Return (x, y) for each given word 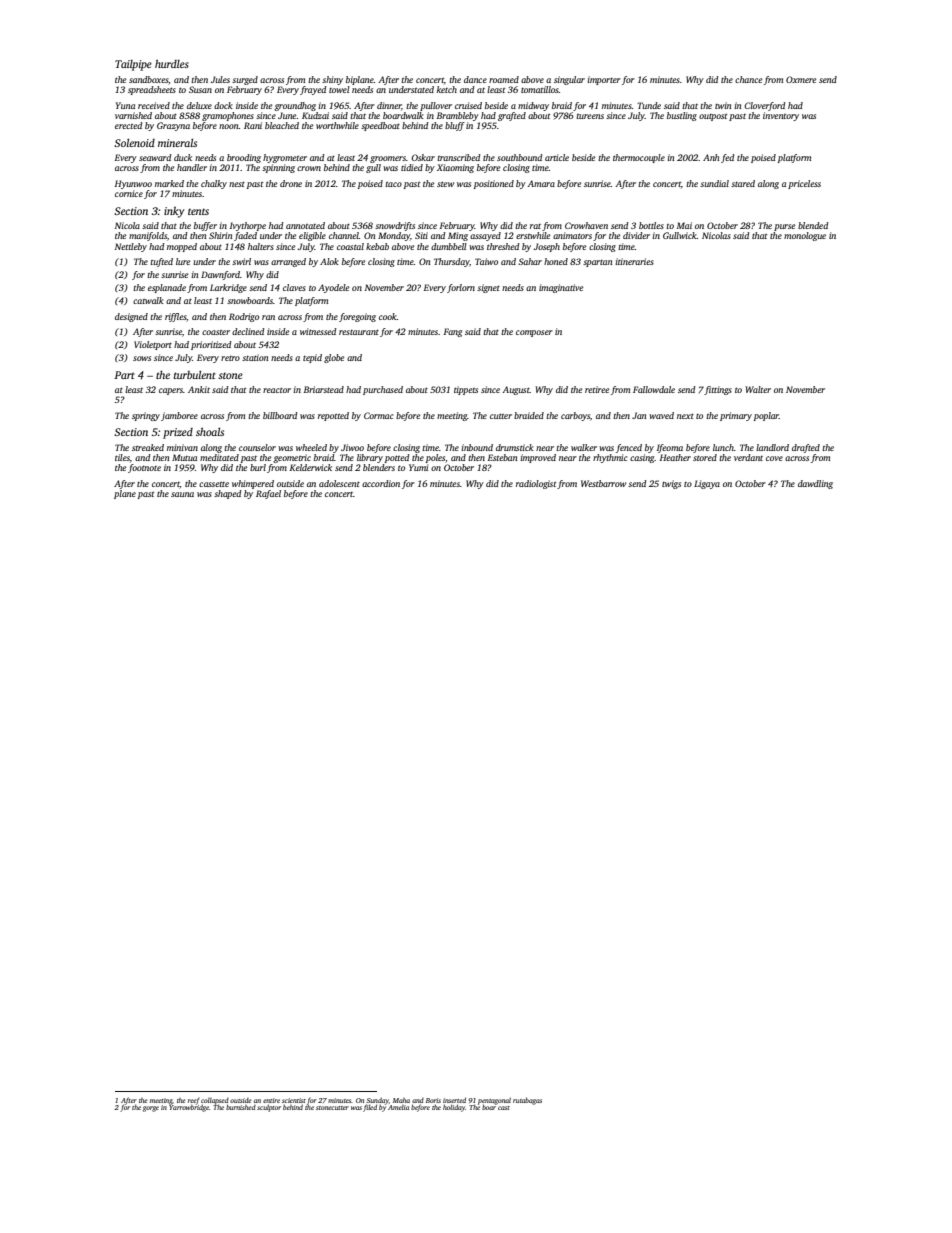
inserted (454, 1100)
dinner (389, 106)
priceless (804, 184)
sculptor (269, 1108)
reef (194, 1101)
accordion (381, 483)
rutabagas (527, 1101)
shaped (228, 494)
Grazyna (173, 126)
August (516, 390)
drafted (806, 448)
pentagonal (494, 1101)
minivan (182, 447)
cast (504, 1108)
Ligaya (707, 484)
